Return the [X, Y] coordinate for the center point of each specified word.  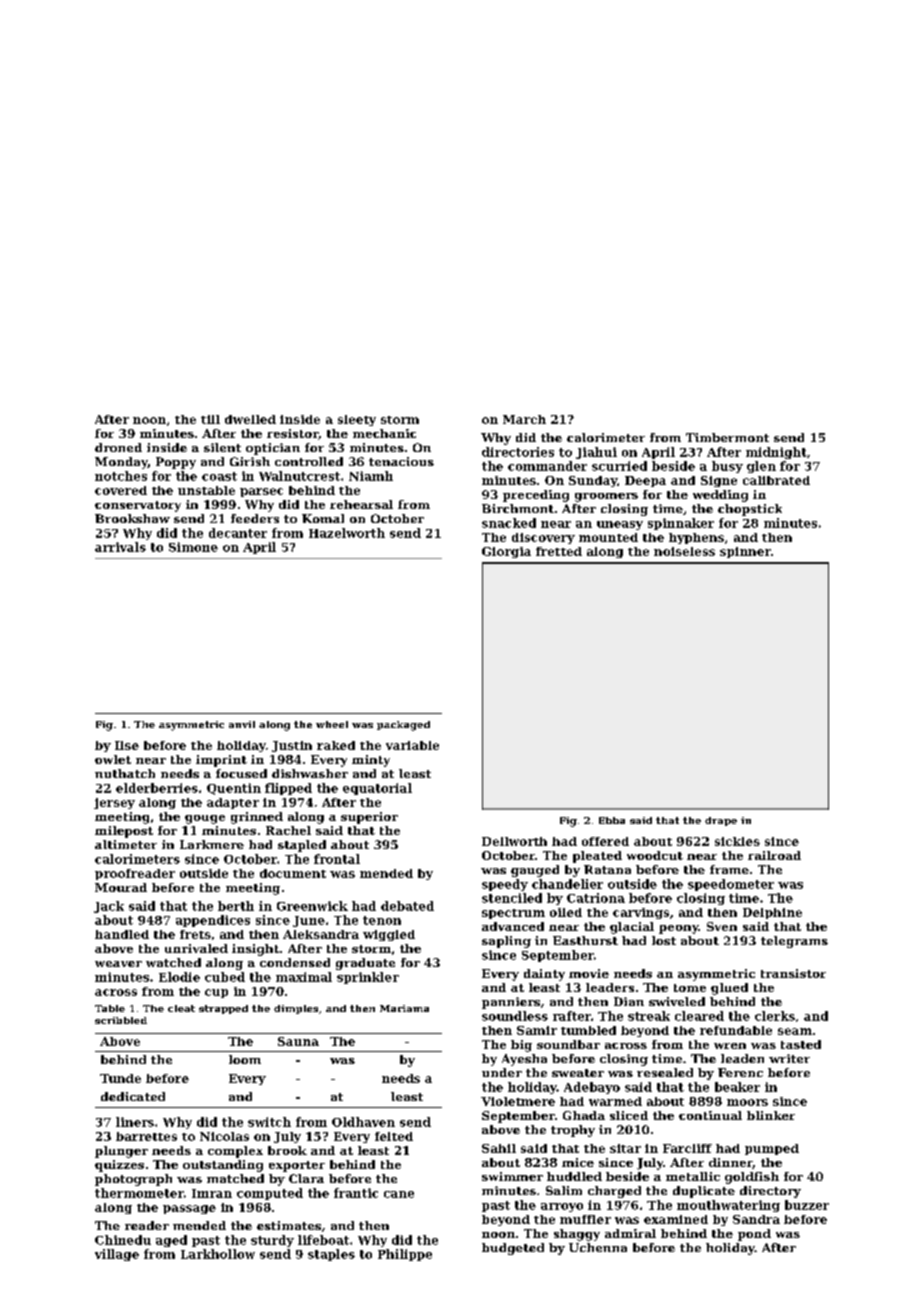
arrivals [120, 547]
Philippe [405, 1255]
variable [412, 745]
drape [721, 821]
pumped [772, 1149]
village [117, 1255]
